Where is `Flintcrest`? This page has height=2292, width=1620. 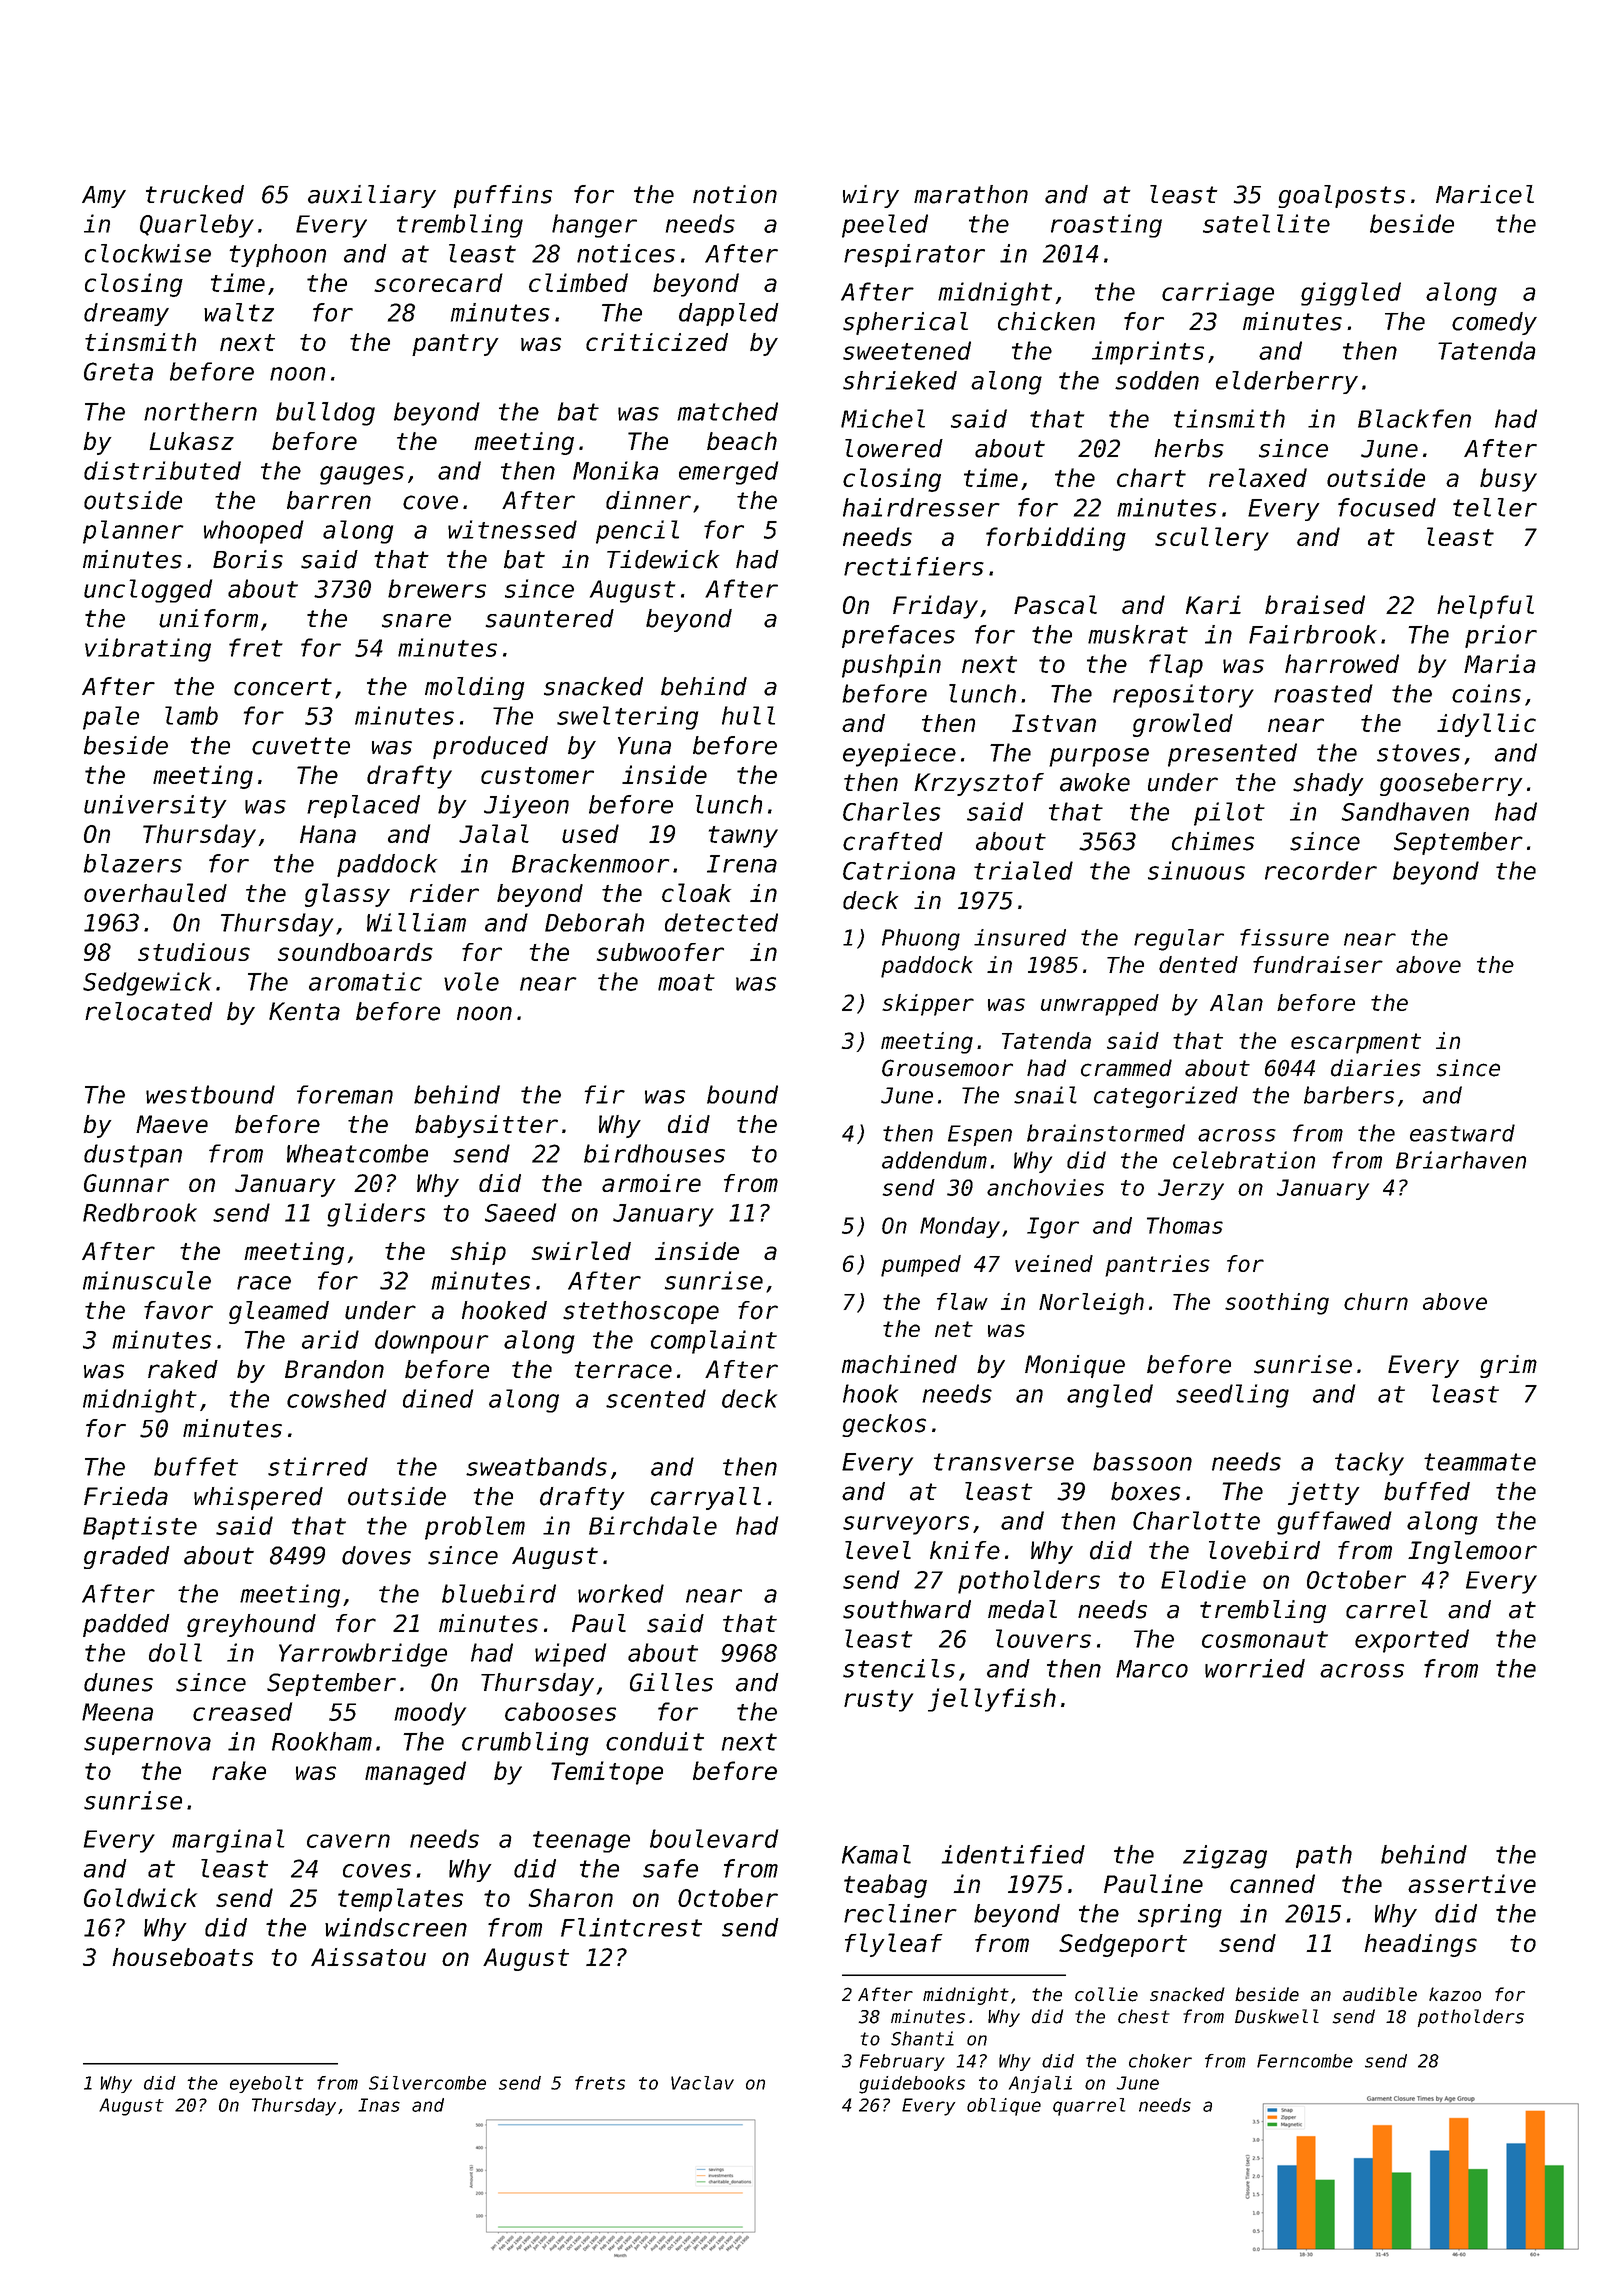
Flintcrest is located at coordinates (631, 1927).
